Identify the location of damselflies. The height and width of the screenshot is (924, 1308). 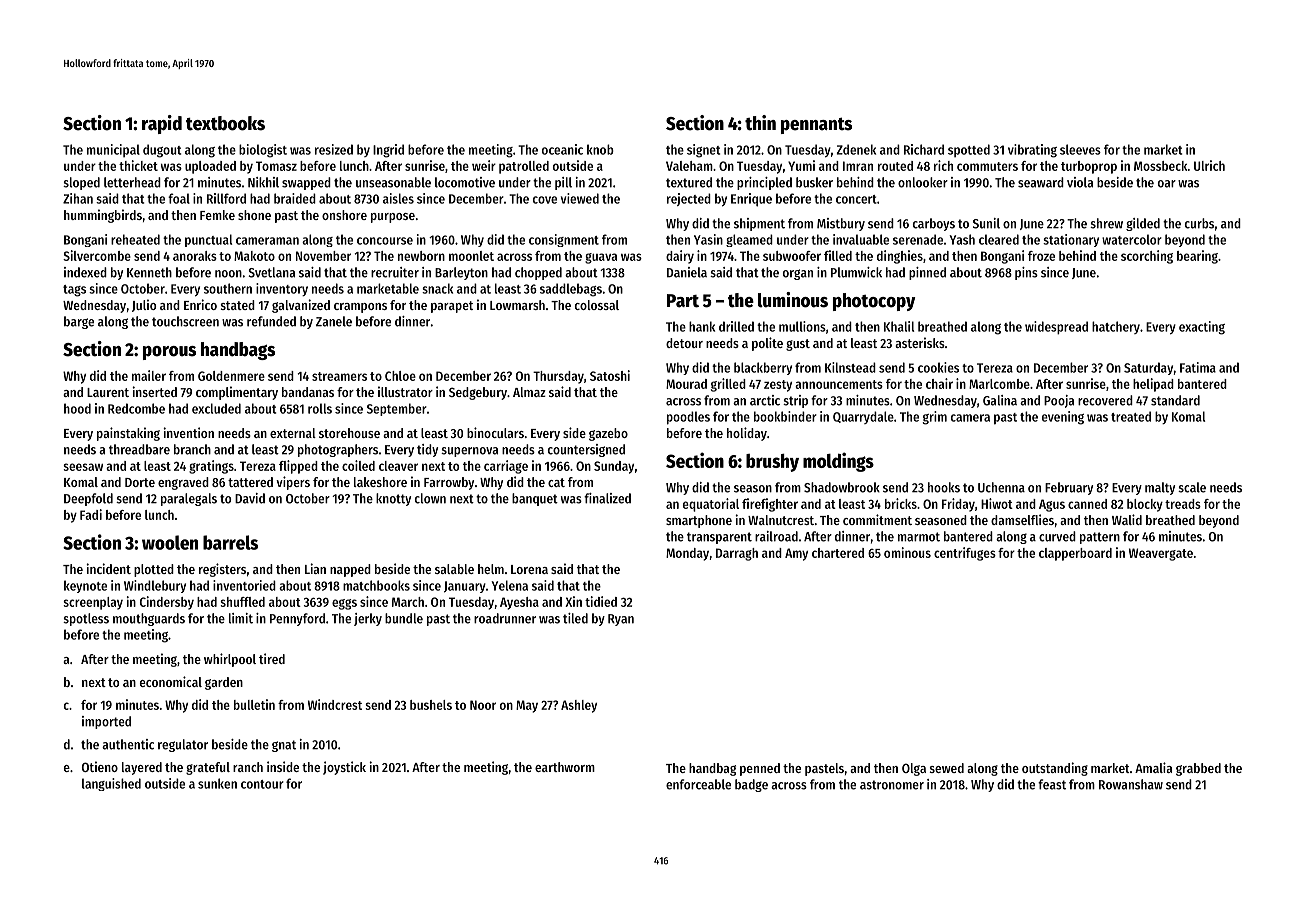
(1022, 519).
